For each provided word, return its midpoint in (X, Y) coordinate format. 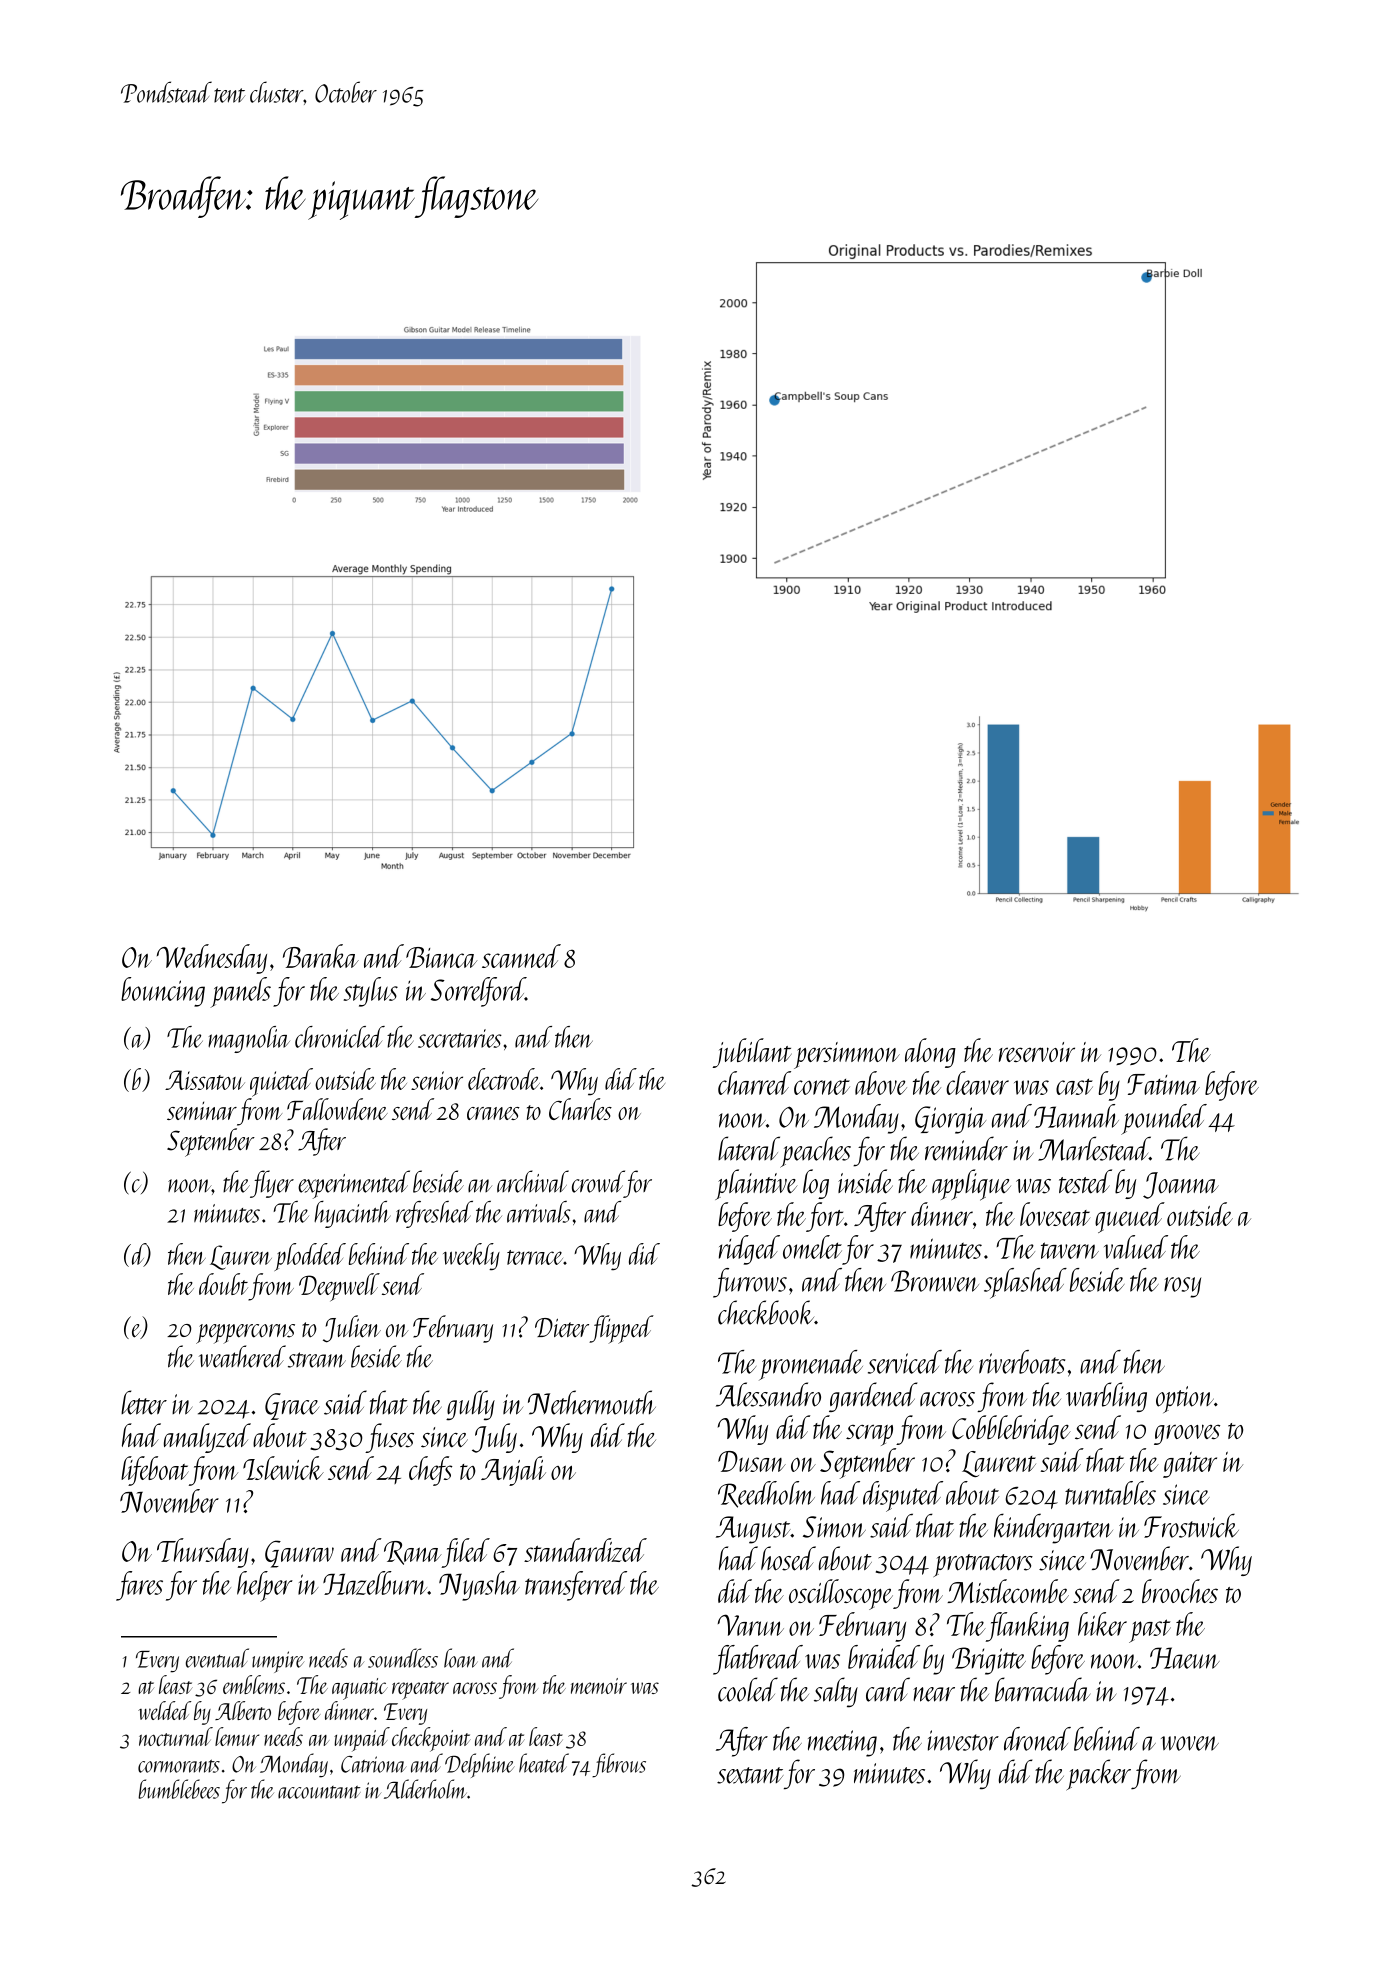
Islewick (283, 1468)
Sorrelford (478, 992)
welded (164, 1710)
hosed (788, 1558)
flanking (1027, 1627)
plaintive (756, 1184)
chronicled (340, 1037)
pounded (1164, 1119)
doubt (223, 1284)
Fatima (1164, 1084)
